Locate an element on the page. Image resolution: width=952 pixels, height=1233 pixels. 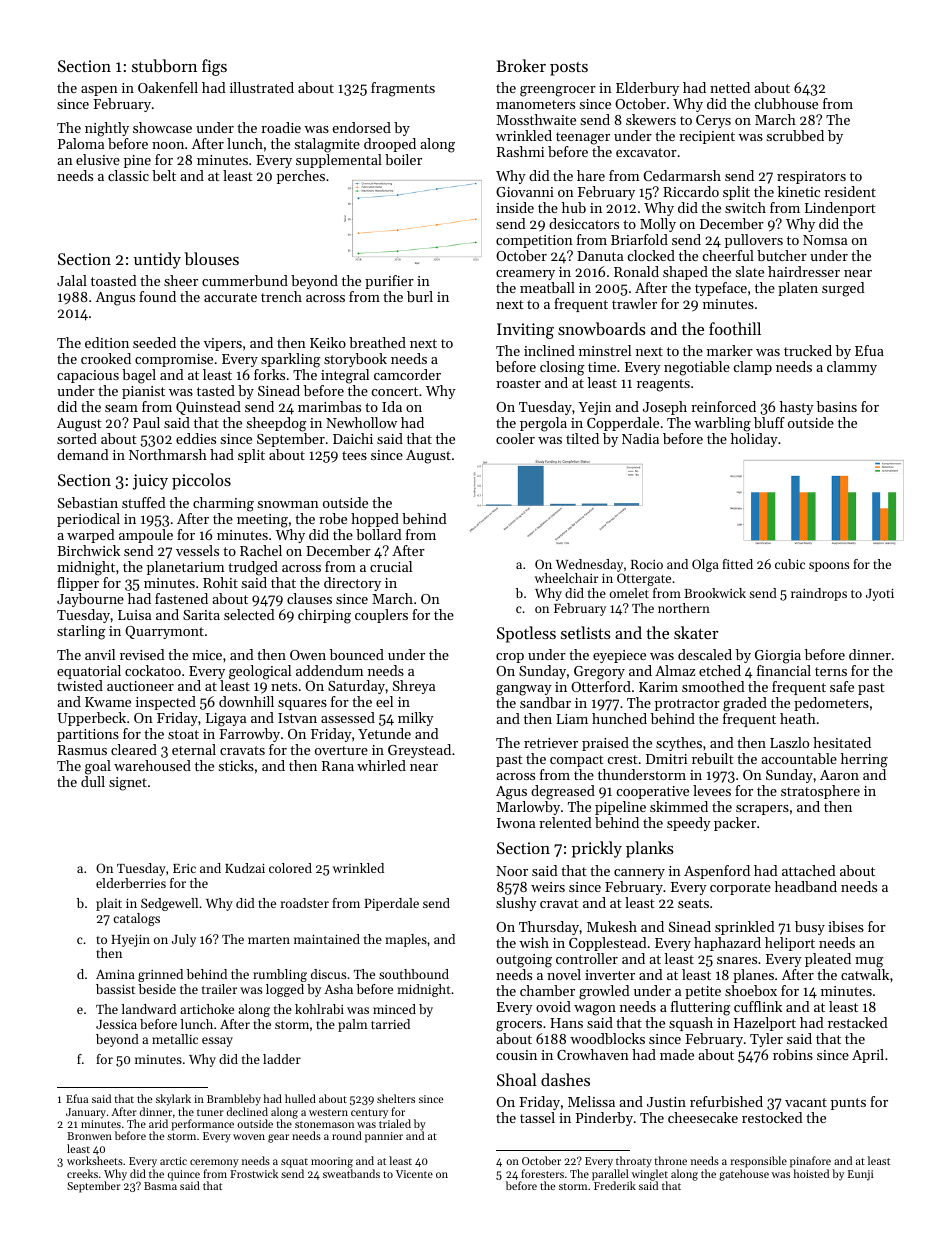
milky is located at coordinates (416, 719).
